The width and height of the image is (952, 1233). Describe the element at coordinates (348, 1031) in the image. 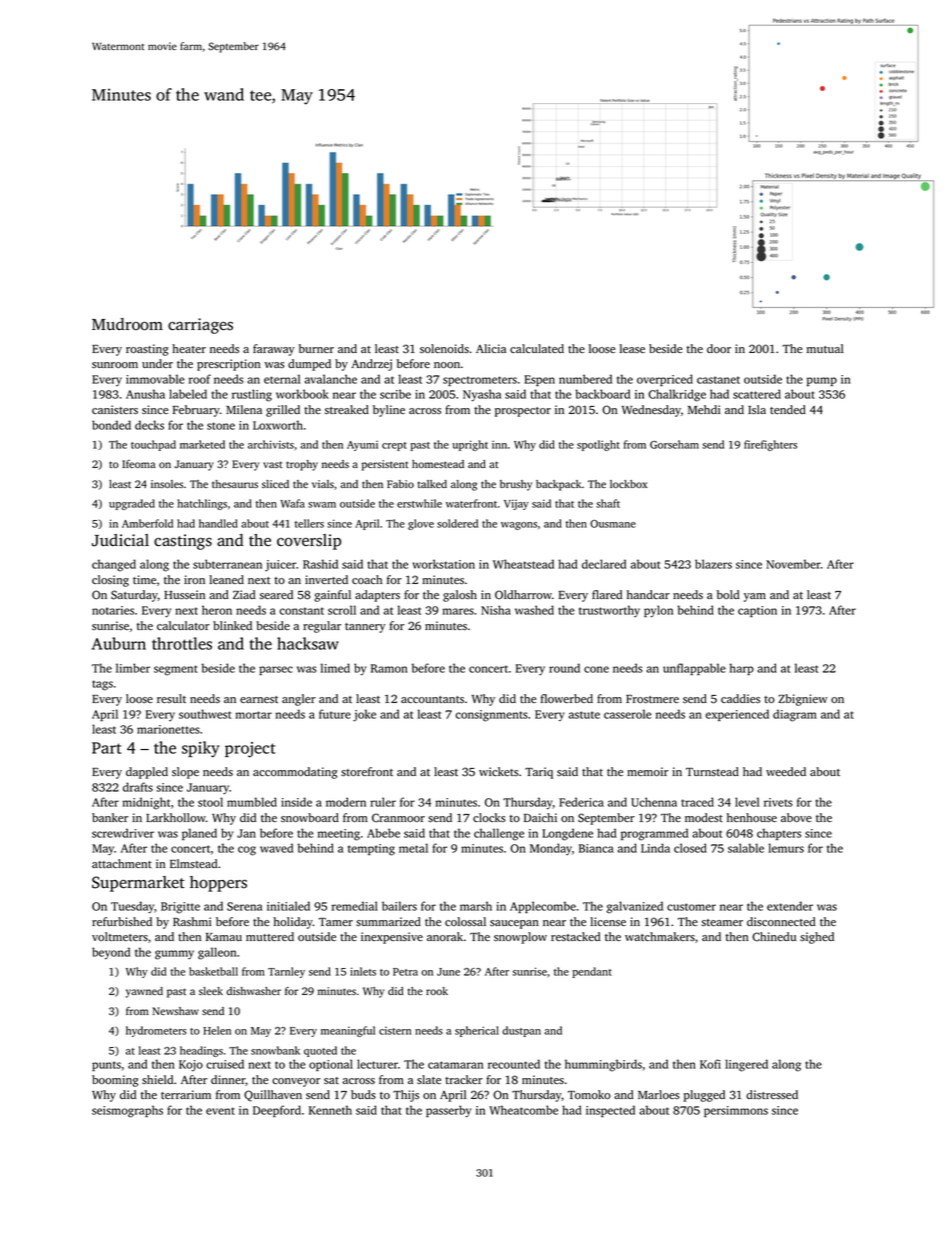

I see `meaningful` at that location.
